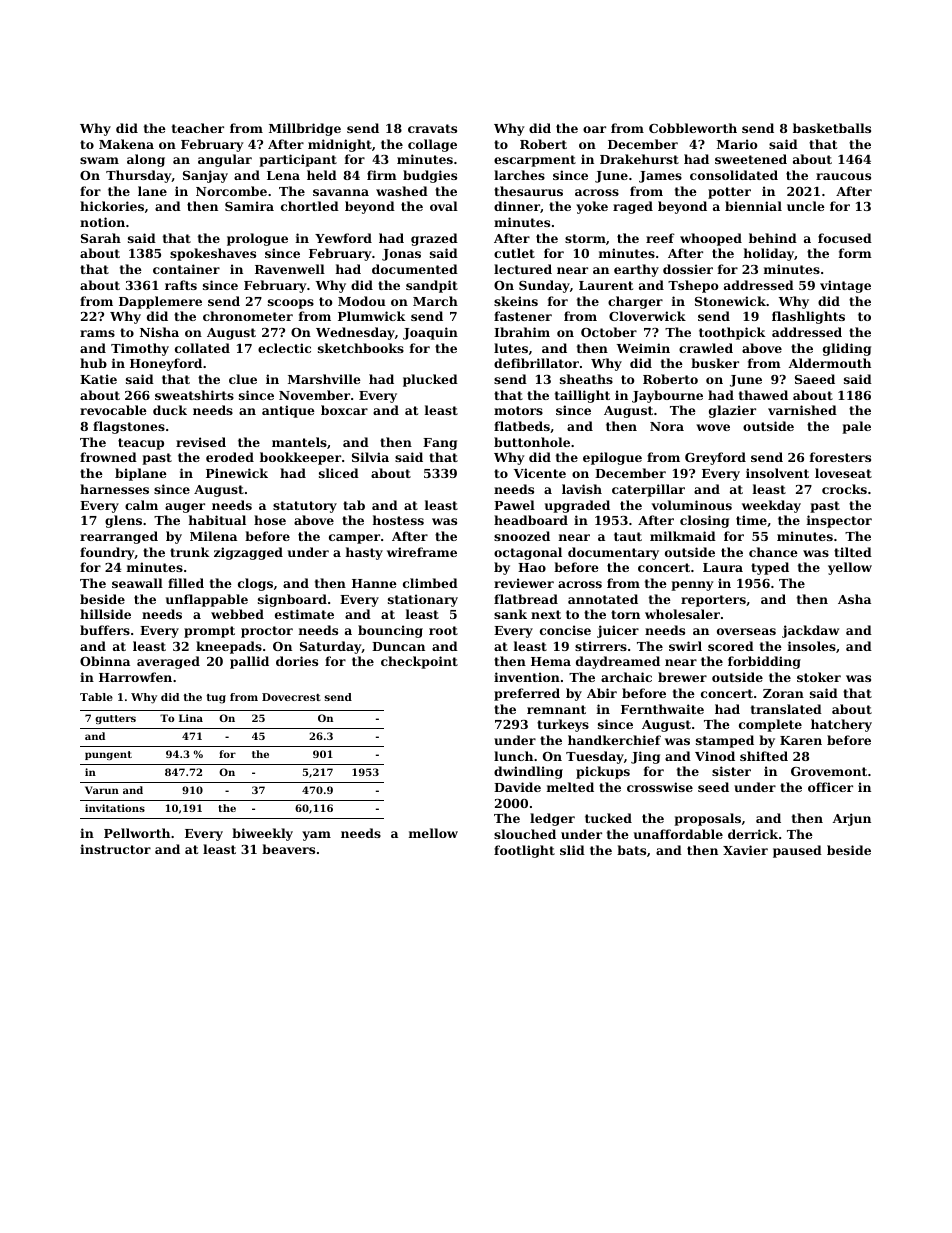 Image resolution: width=952 pixels, height=1233 pixels. Describe the element at coordinates (97, 333) in the image. I see `rams` at that location.
